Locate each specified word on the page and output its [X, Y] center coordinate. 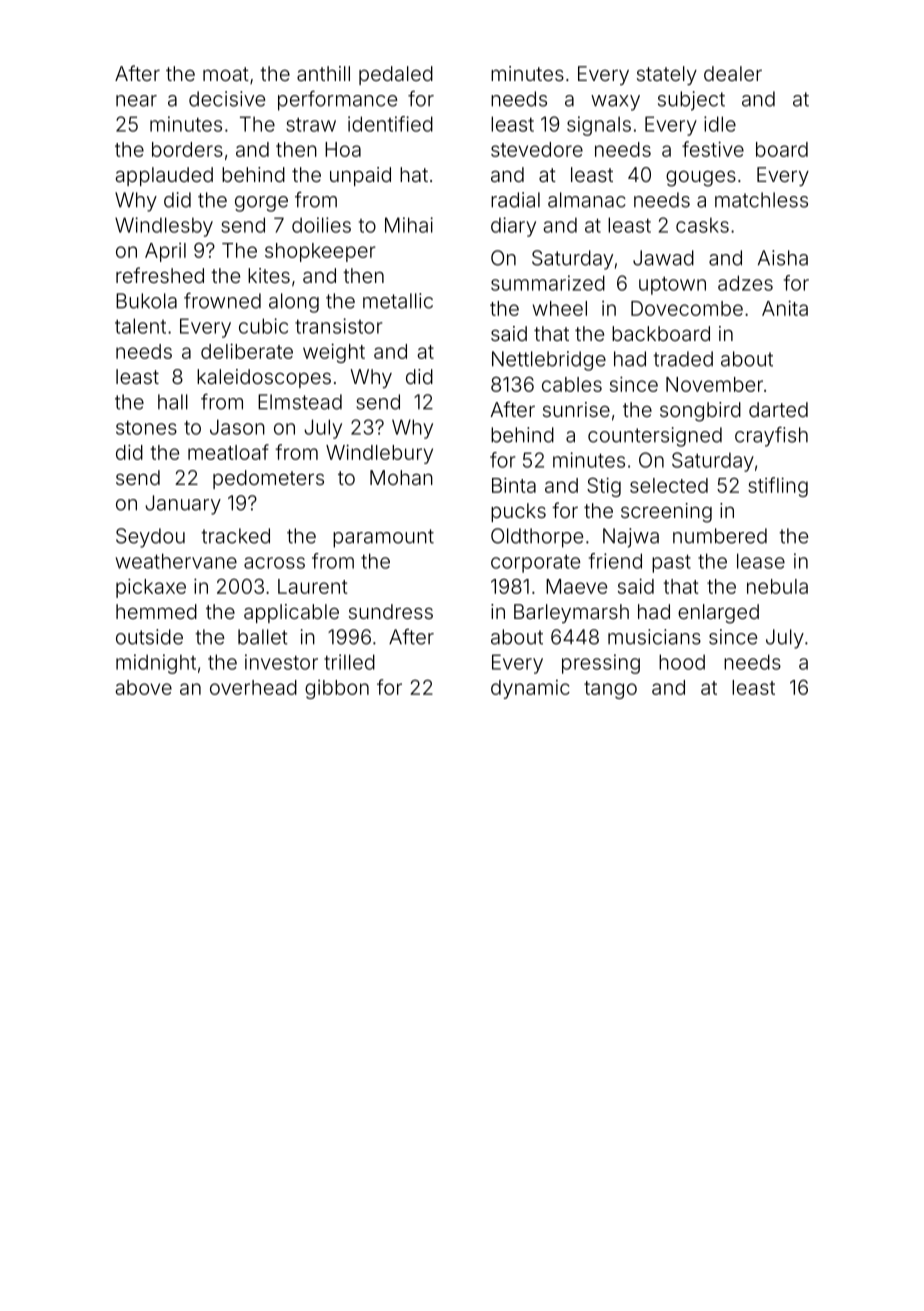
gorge [261, 204]
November [714, 384]
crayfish [771, 436]
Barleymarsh [571, 613]
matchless [761, 200]
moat [226, 74]
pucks [518, 512]
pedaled [396, 75]
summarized [548, 283]
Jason [237, 427]
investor [281, 662]
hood [682, 662]
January [183, 505]
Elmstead [300, 402]
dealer [733, 73]
